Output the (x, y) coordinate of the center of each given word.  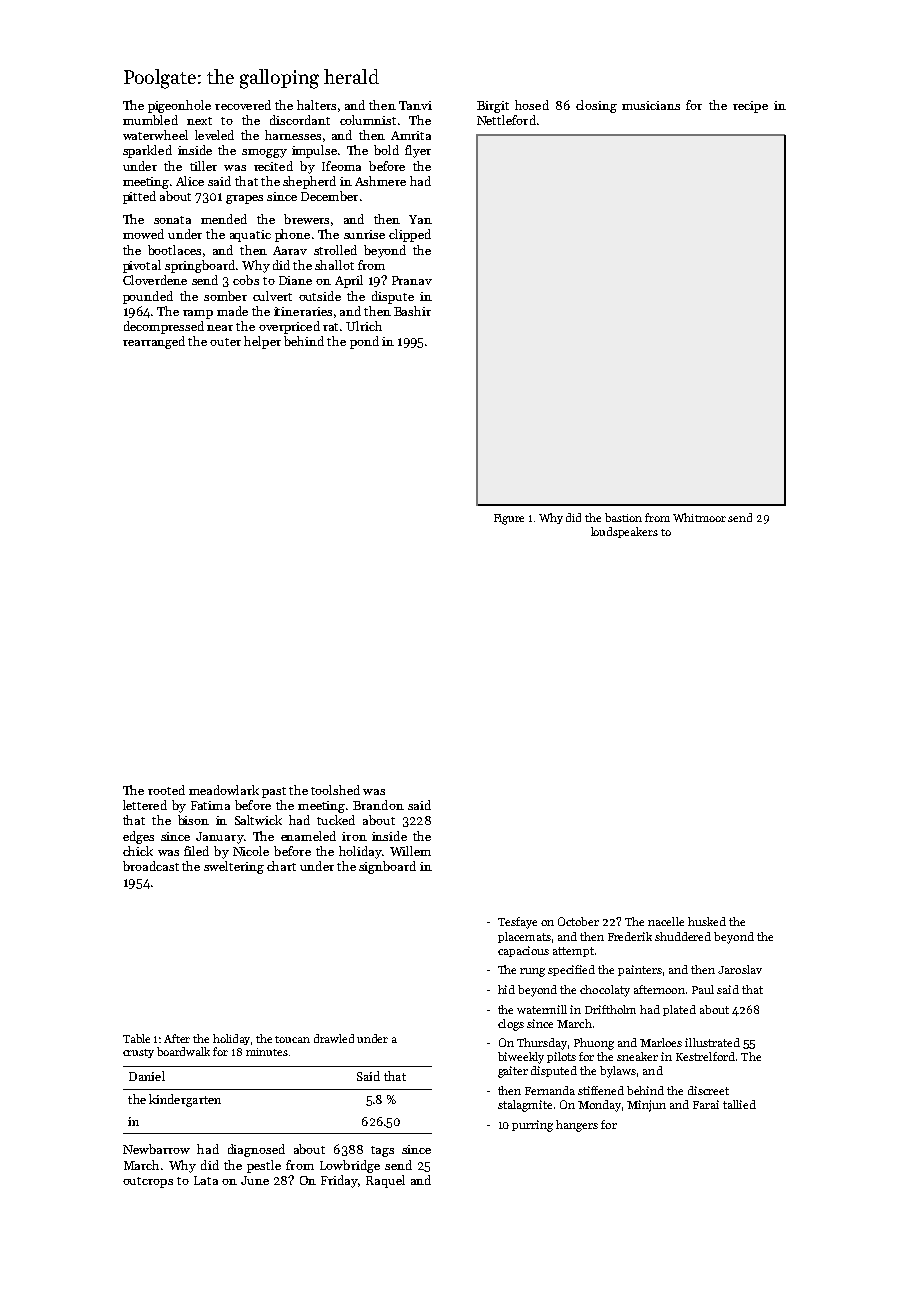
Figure (509, 519)
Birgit (493, 107)
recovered (243, 105)
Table (136, 1038)
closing (596, 106)
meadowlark (224, 790)
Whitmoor (699, 517)
